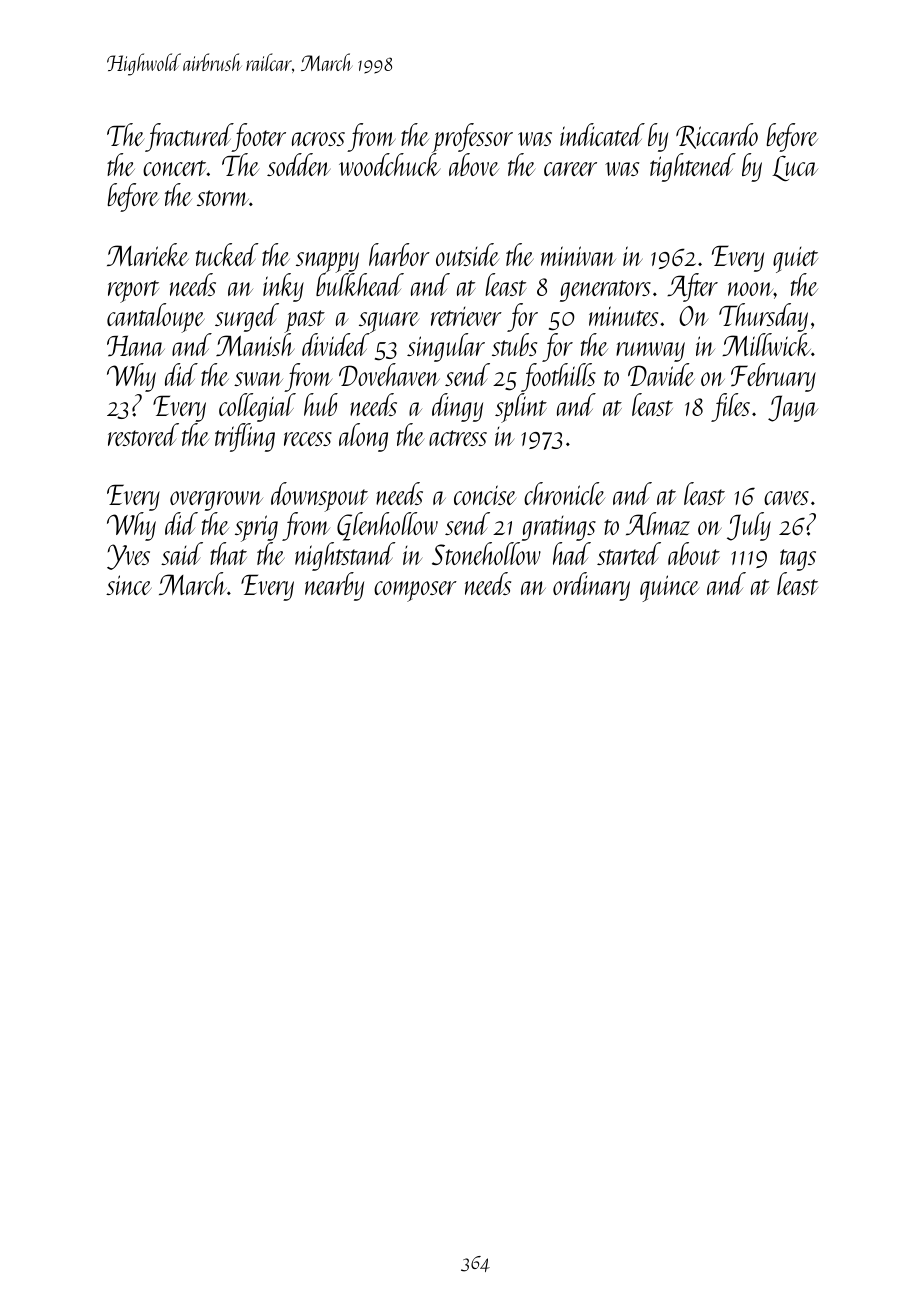 Image resolution: width=924 pixels, height=1311 pixels. Describe the element at coordinates (223, 198) in the screenshot. I see `storm` at that location.
